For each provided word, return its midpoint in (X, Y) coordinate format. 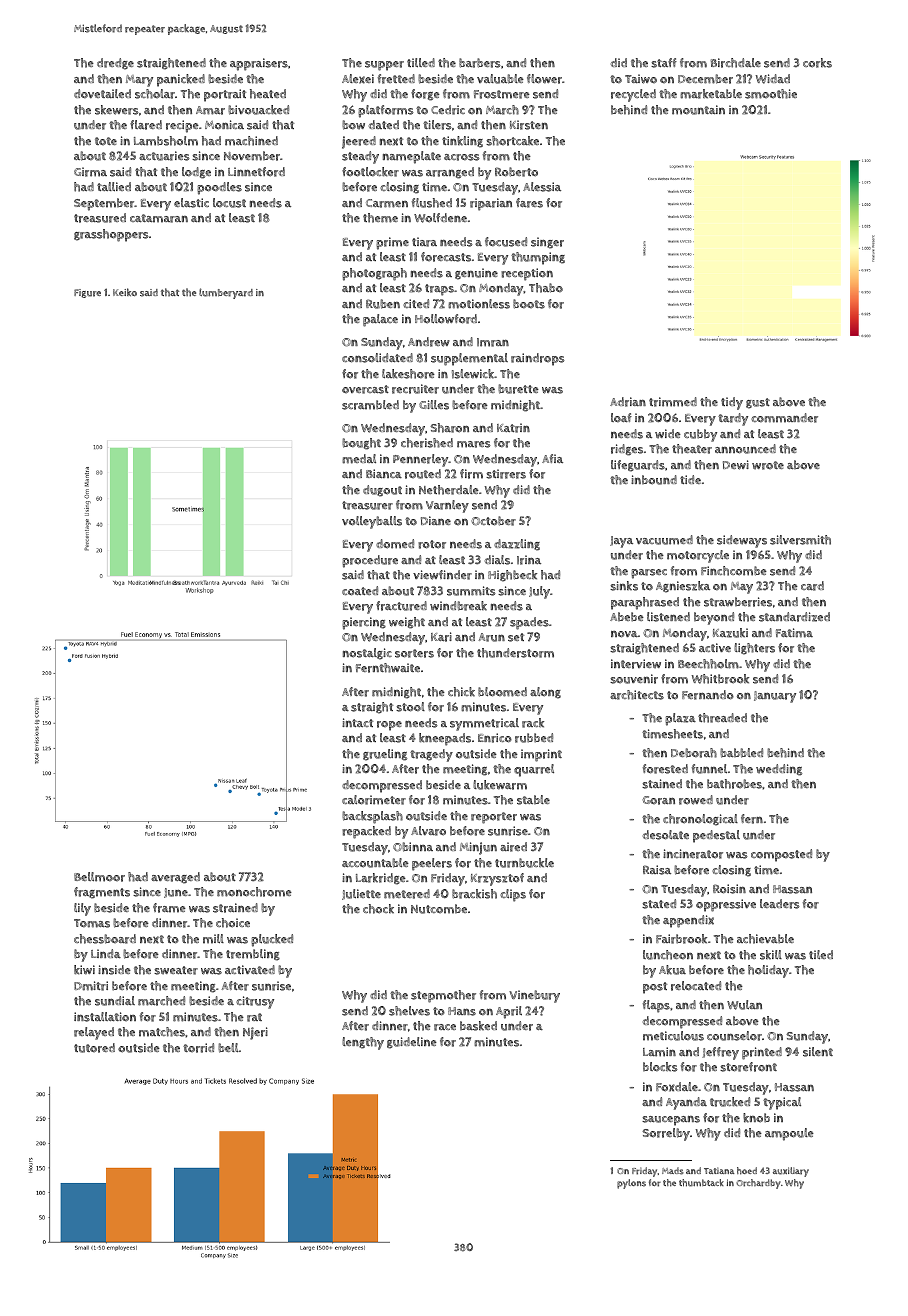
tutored (94, 1048)
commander (784, 418)
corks (817, 63)
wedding (779, 770)
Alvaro (428, 831)
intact (357, 722)
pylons (631, 1184)
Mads (673, 1171)
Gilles (434, 405)
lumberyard (226, 293)
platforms (386, 111)
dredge (115, 64)
